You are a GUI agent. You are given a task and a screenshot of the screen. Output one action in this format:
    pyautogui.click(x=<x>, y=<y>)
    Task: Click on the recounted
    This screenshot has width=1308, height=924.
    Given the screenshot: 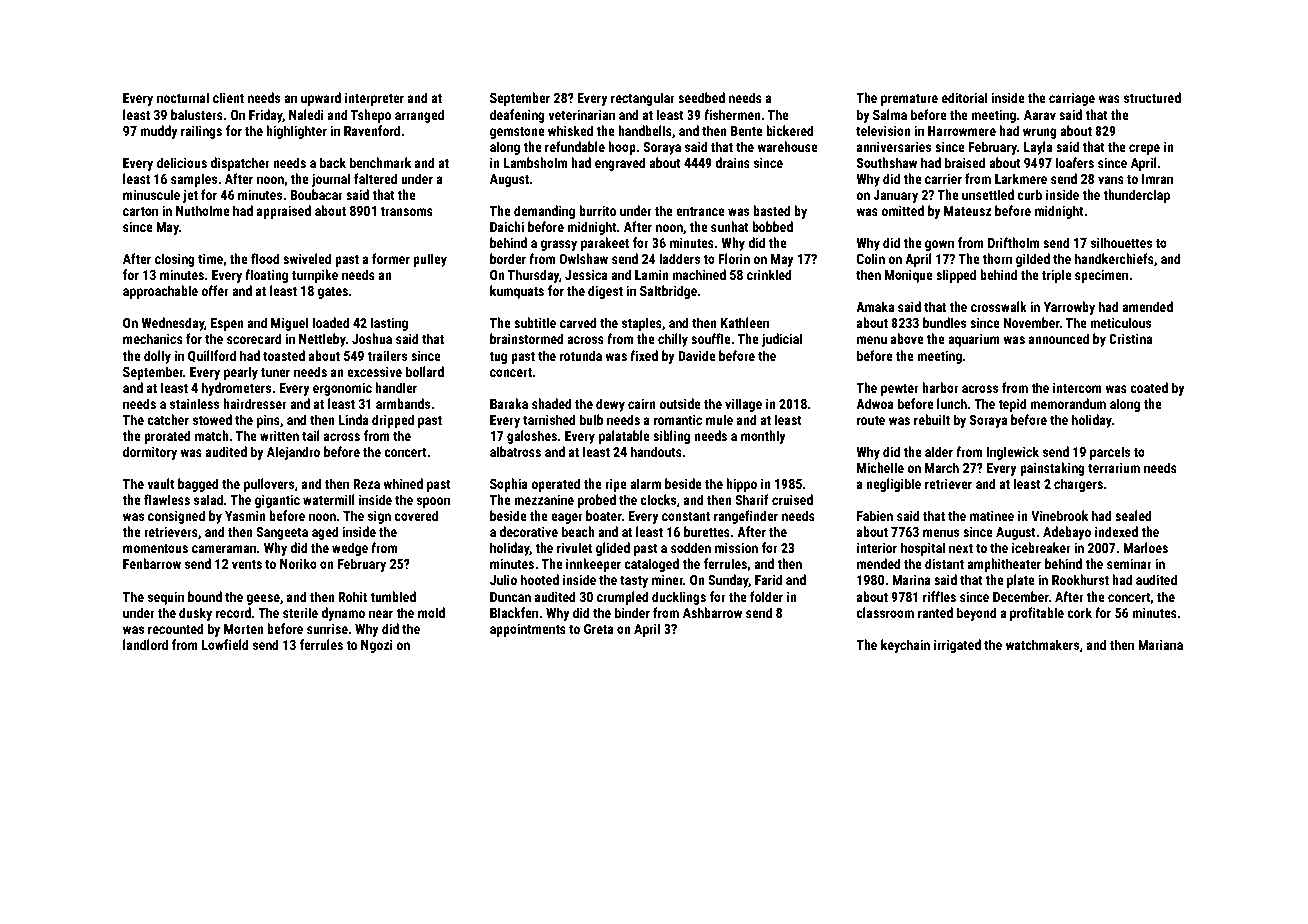 What is the action you would take?
    pyautogui.click(x=176, y=628)
